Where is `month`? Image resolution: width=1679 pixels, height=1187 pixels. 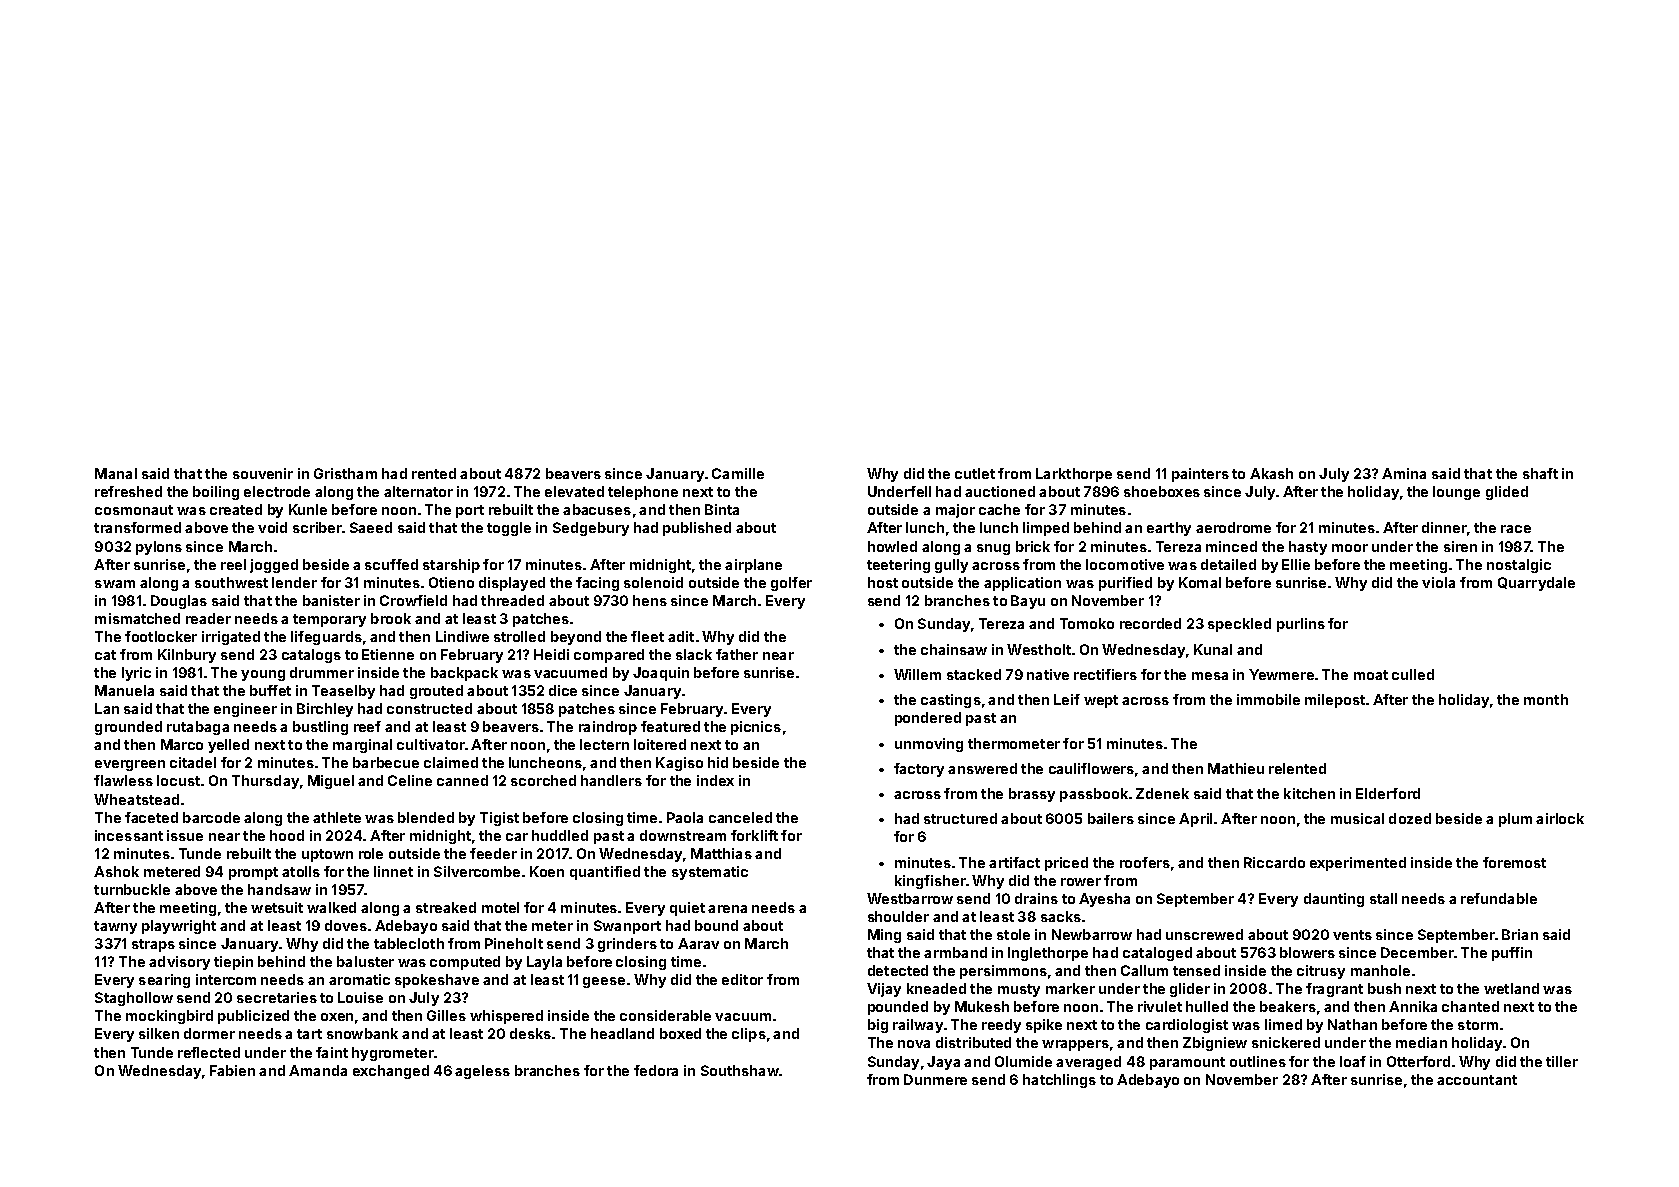 month is located at coordinates (1546, 699).
